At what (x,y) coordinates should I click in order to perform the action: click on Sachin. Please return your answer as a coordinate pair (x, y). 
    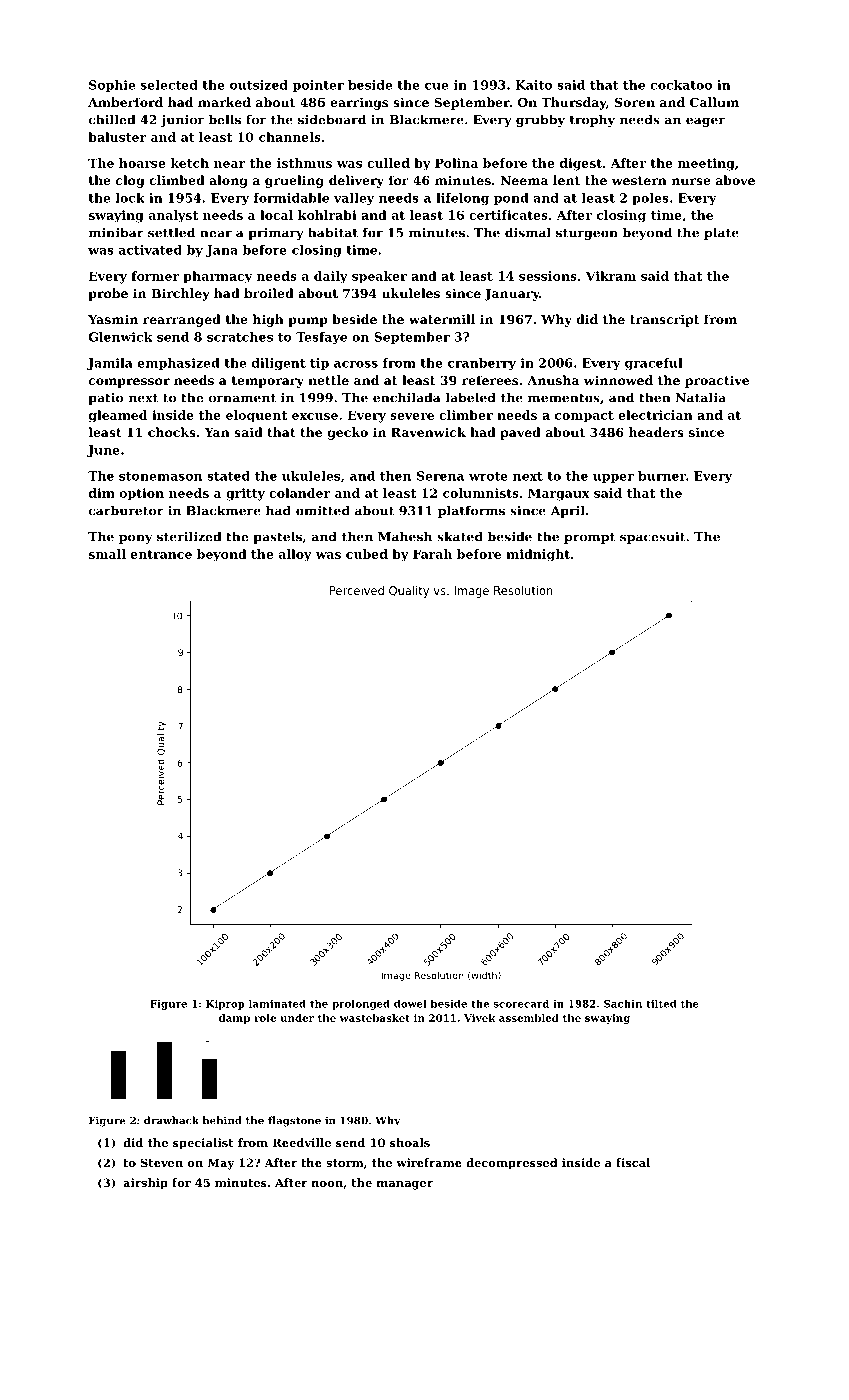
    Looking at the image, I should click on (623, 1003).
